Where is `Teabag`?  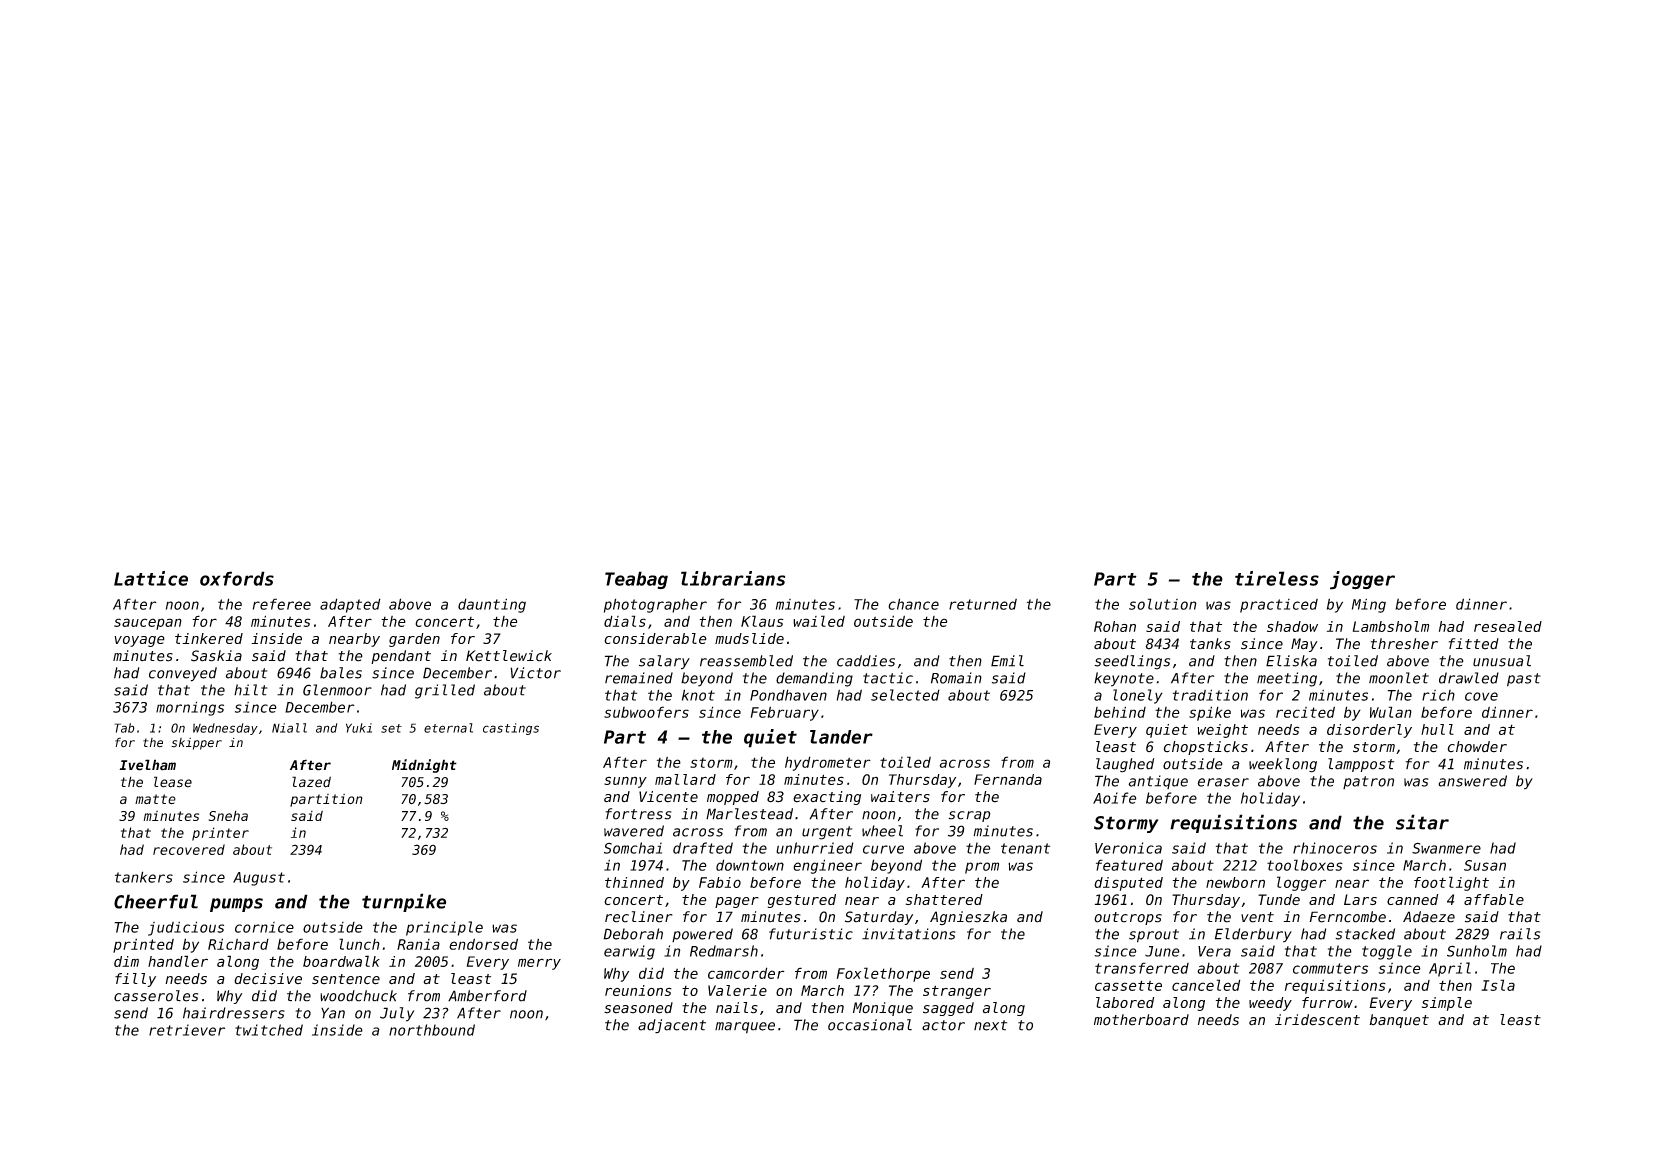
Teabag is located at coordinates (636, 580).
